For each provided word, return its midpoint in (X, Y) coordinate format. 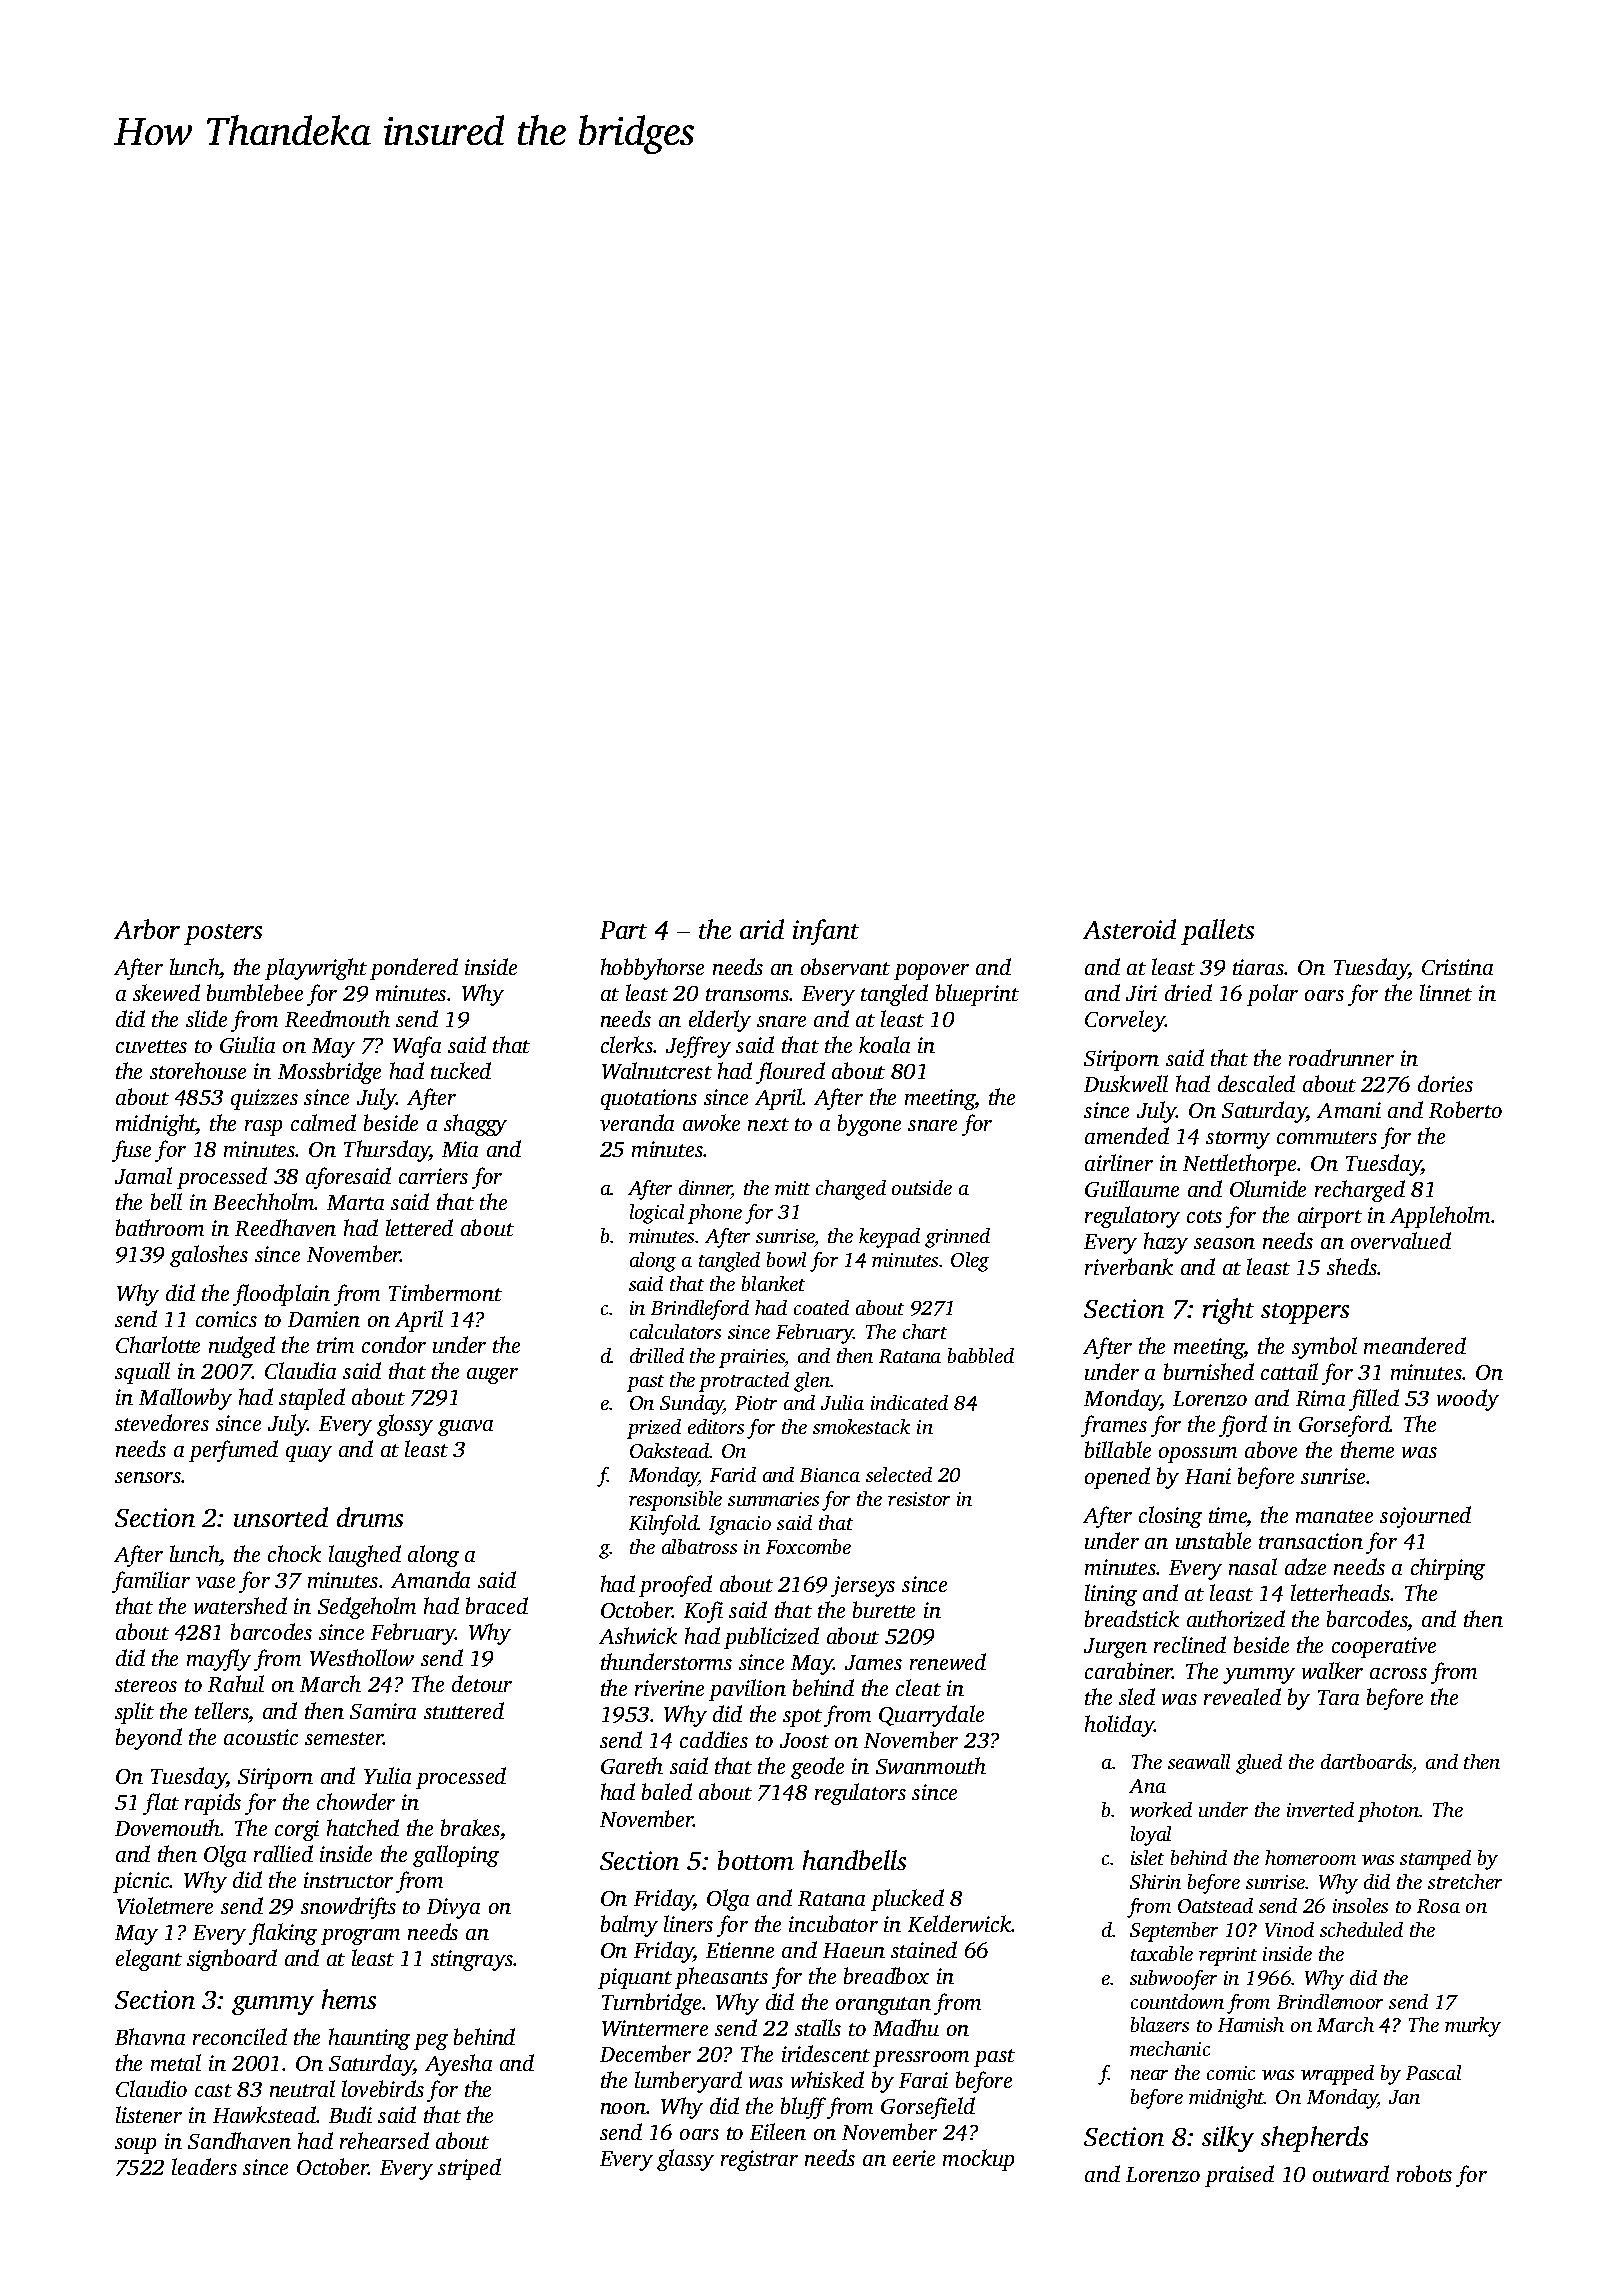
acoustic (261, 1737)
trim (335, 1345)
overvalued (1401, 1240)
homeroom (1310, 1857)
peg (431, 2042)
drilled (657, 1355)
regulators (860, 1794)
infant (826, 932)
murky (1473, 2027)
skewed (166, 992)
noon (624, 2108)
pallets (1217, 932)
